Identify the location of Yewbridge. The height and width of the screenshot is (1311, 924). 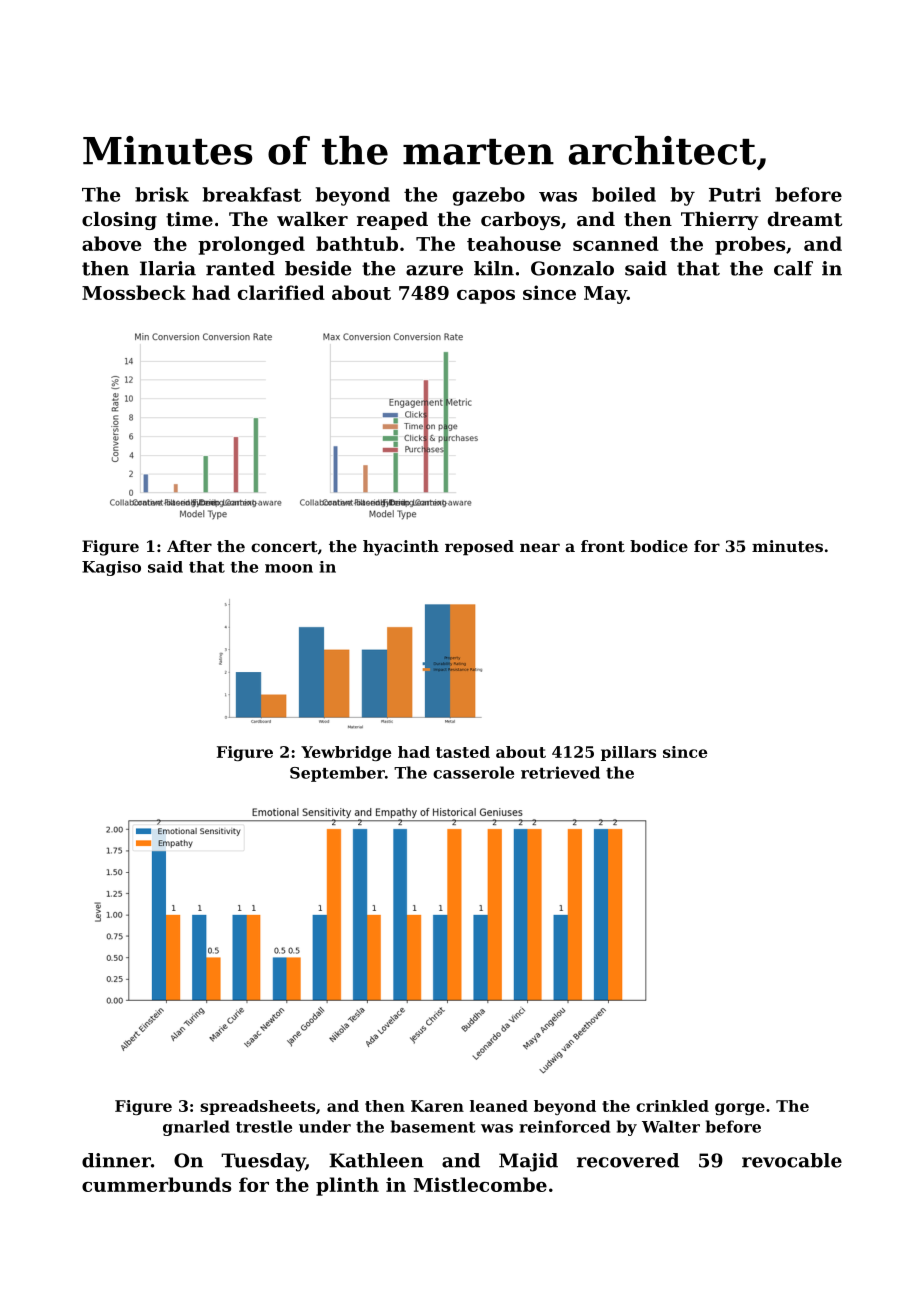
(346, 753).
